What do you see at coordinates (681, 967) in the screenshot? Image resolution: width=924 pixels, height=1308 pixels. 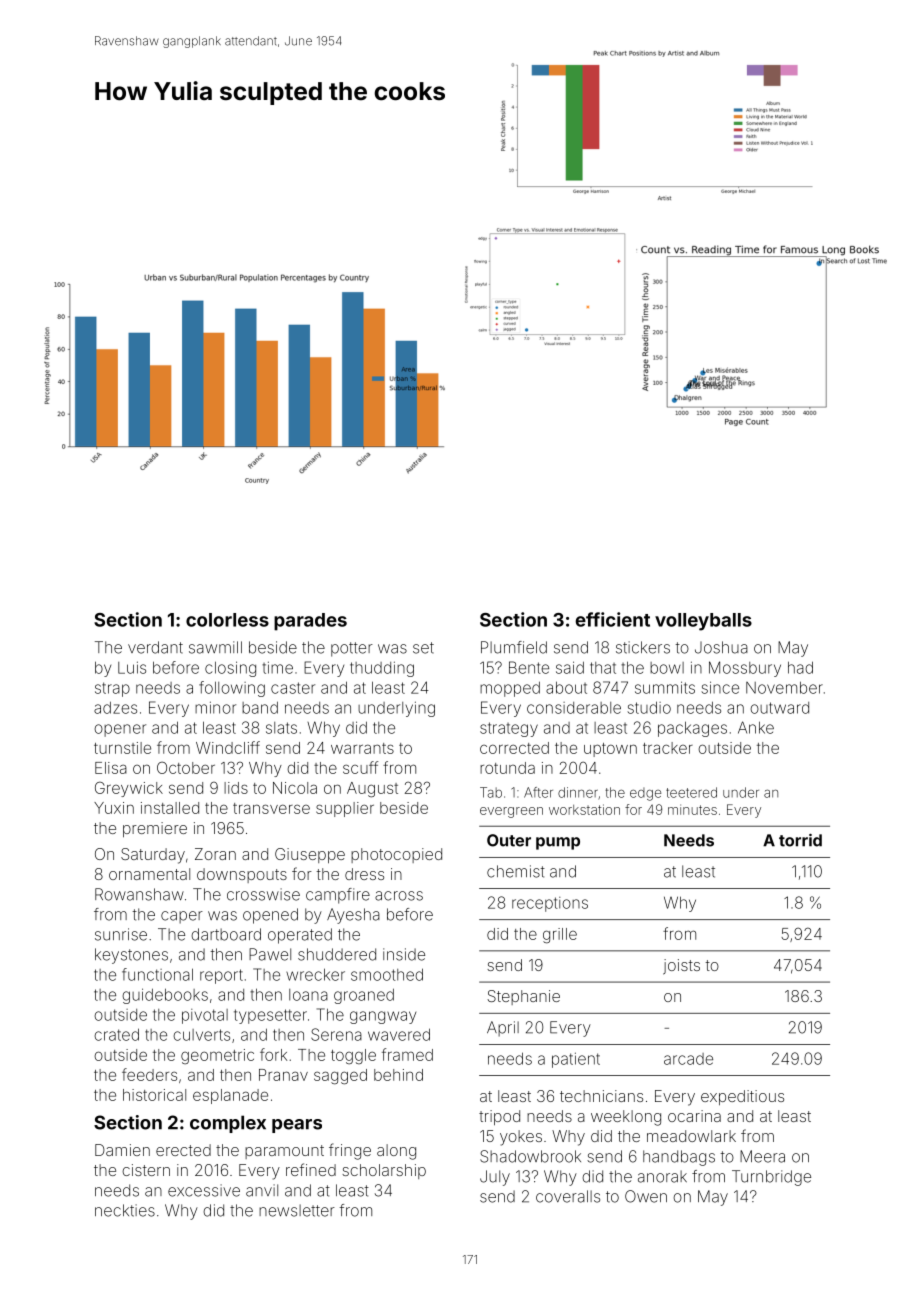 I see `joists` at bounding box center [681, 967].
